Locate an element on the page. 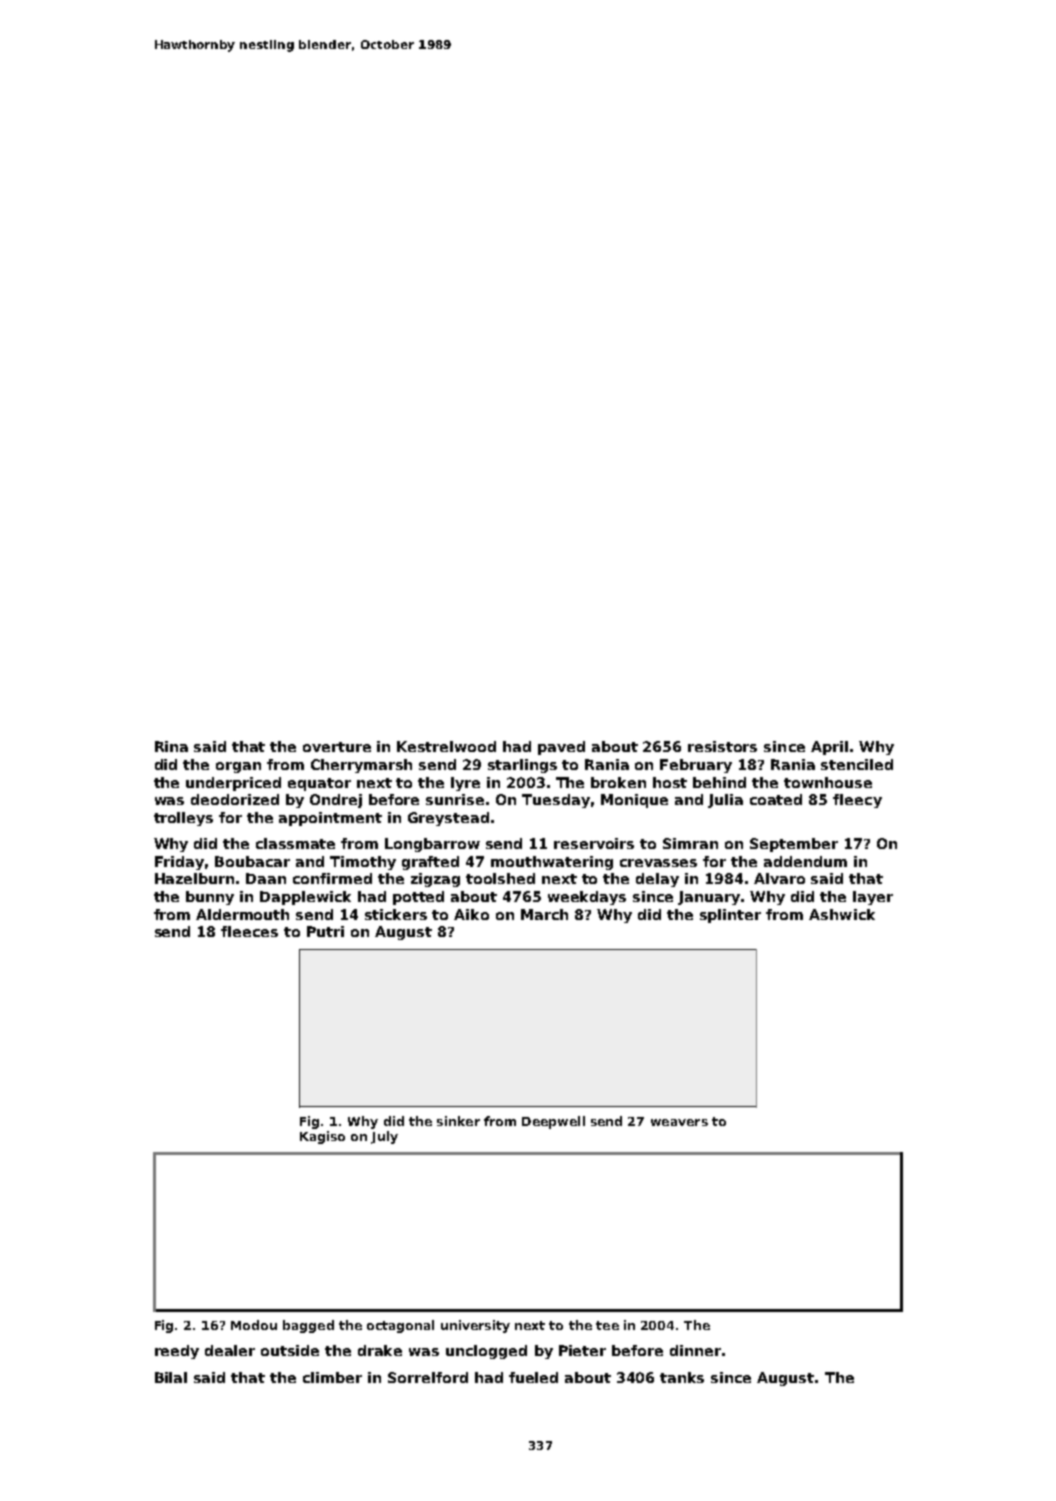  Rina is located at coordinates (171, 746).
